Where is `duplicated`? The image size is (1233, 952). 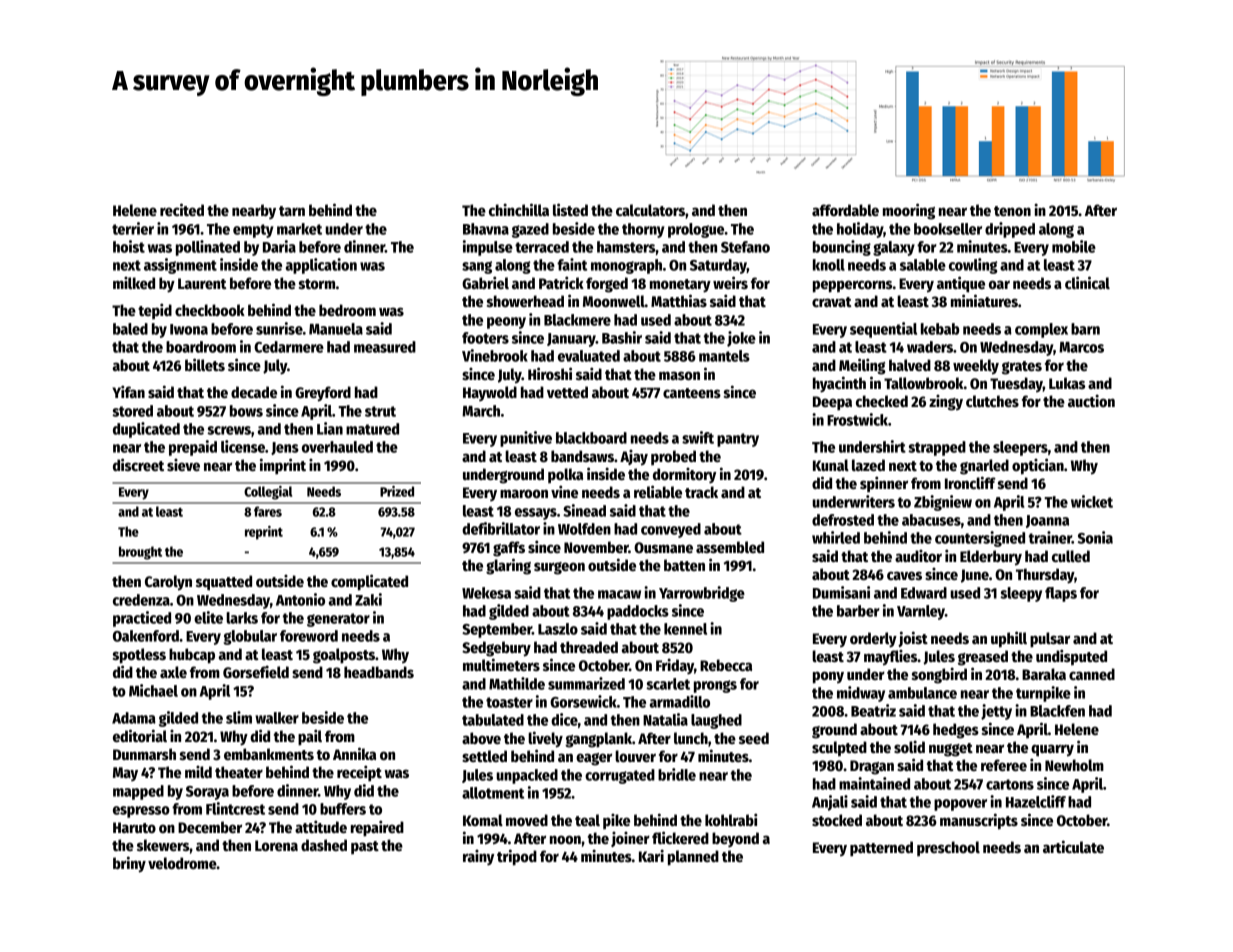
duplicated is located at coordinates (146, 430).
